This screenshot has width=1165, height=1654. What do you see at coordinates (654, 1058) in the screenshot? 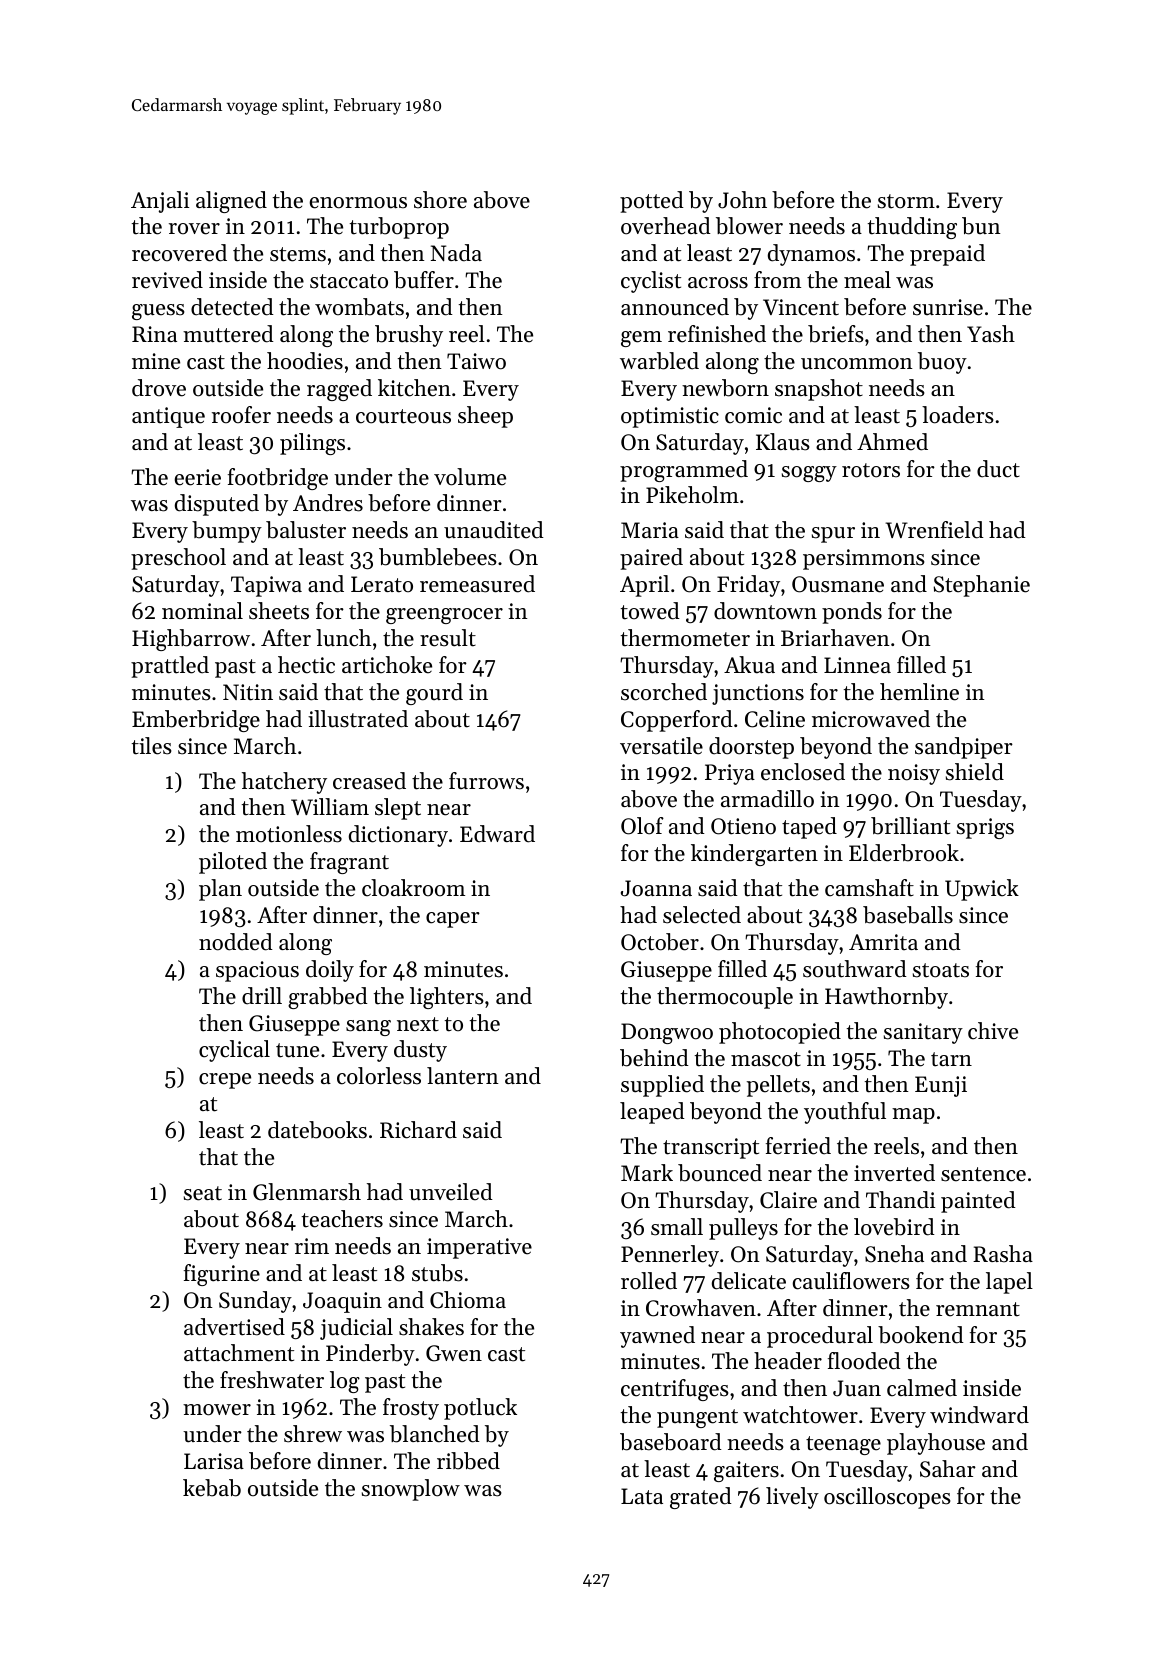
I see `behind` at bounding box center [654, 1058].
